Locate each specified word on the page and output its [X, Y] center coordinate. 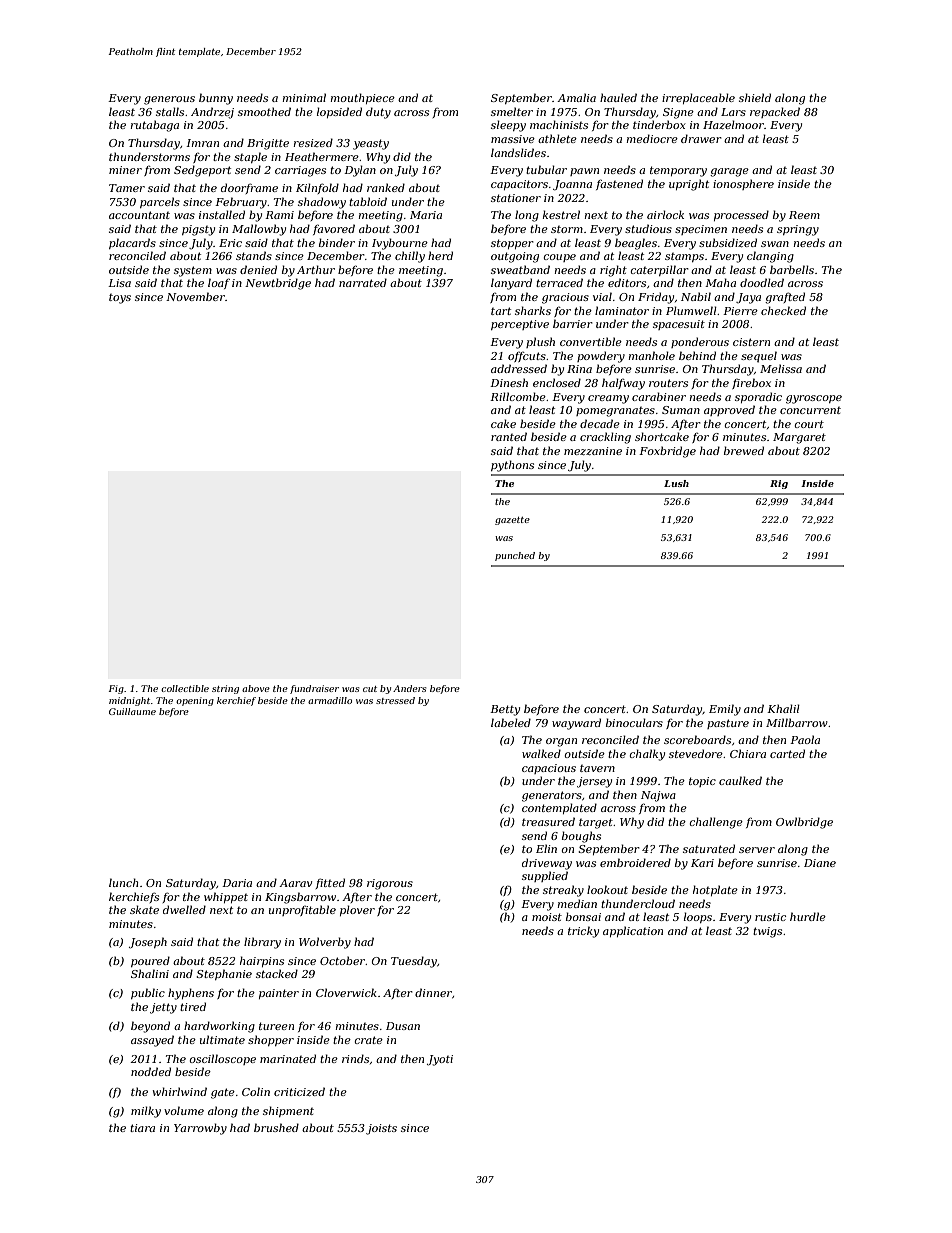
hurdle [808, 916]
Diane [820, 863]
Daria [237, 883]
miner [125, 170]
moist [547, 917]
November [195, 296]
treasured [548, 821]
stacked [277, 973]
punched [515, 556]
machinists [559, 124]
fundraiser [314, 689]
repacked [775, 112]
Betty [505, 710]
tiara [142, 1128]
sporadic [758, 397]
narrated [363, 282]
